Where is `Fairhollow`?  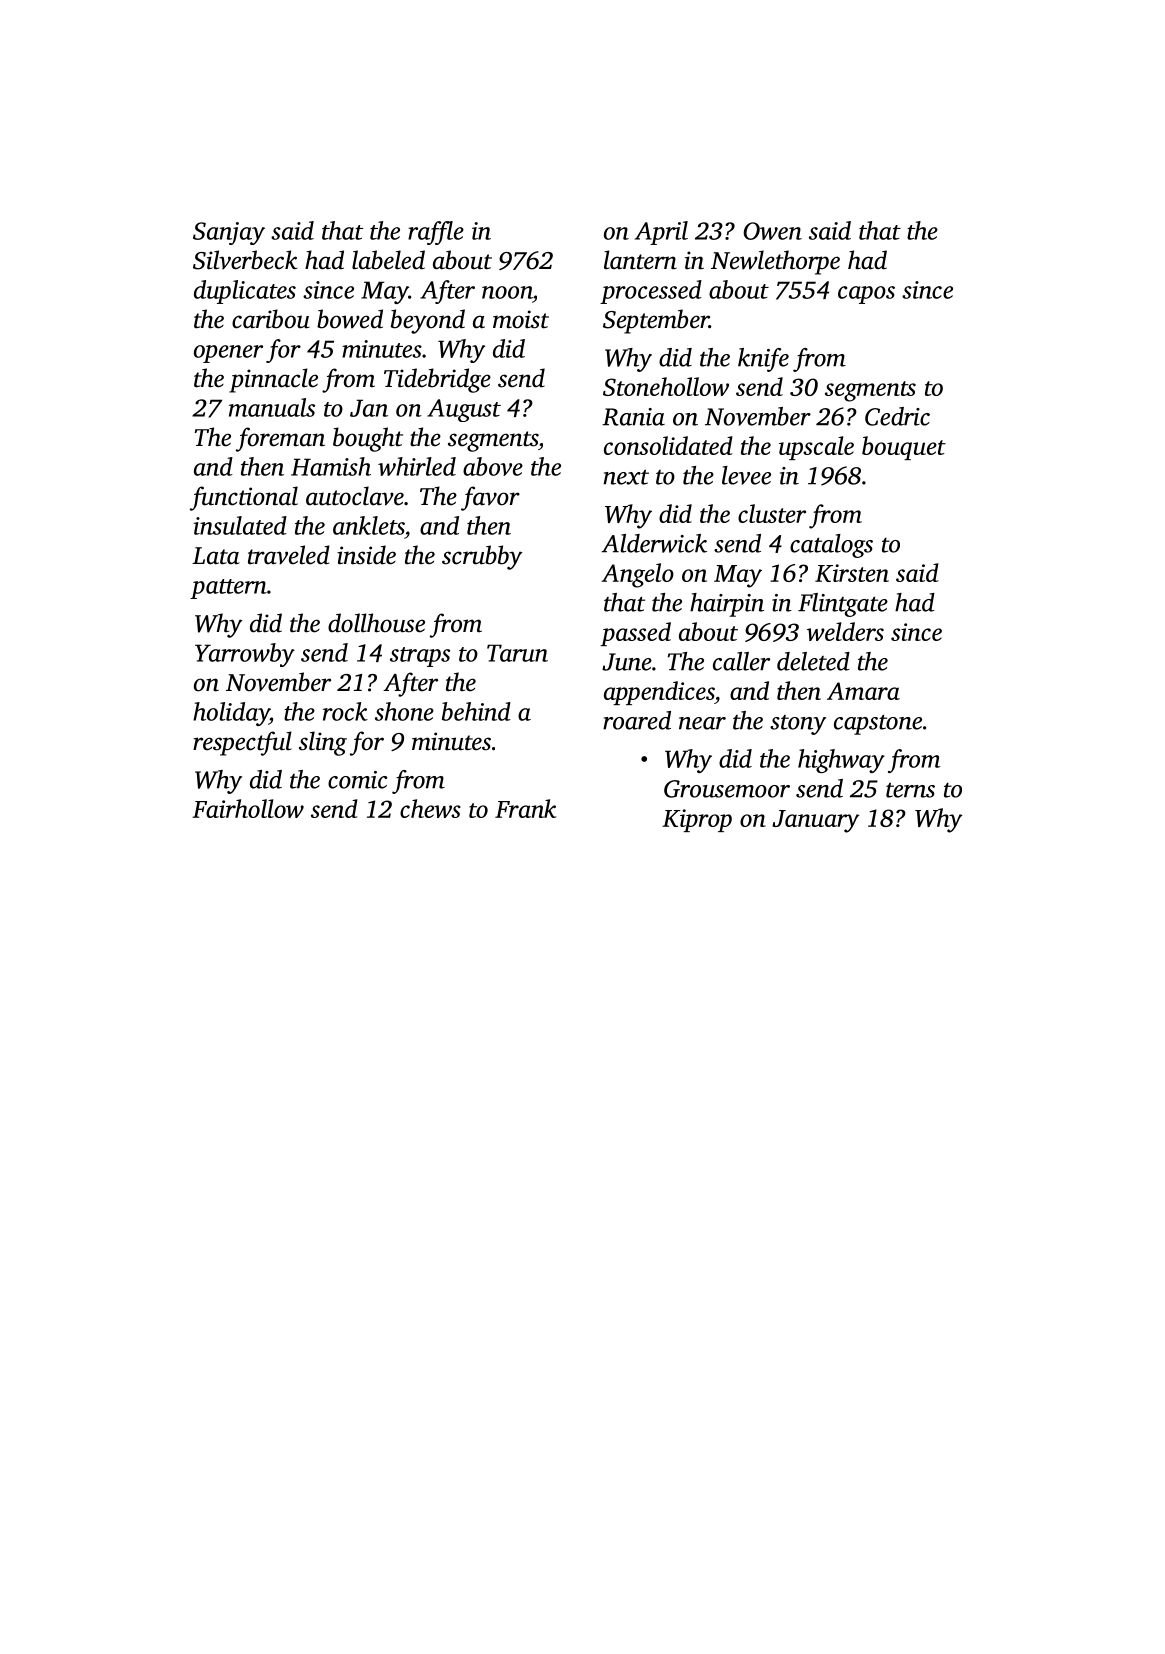 Fairhollow is located at coordinates (248, 808).
